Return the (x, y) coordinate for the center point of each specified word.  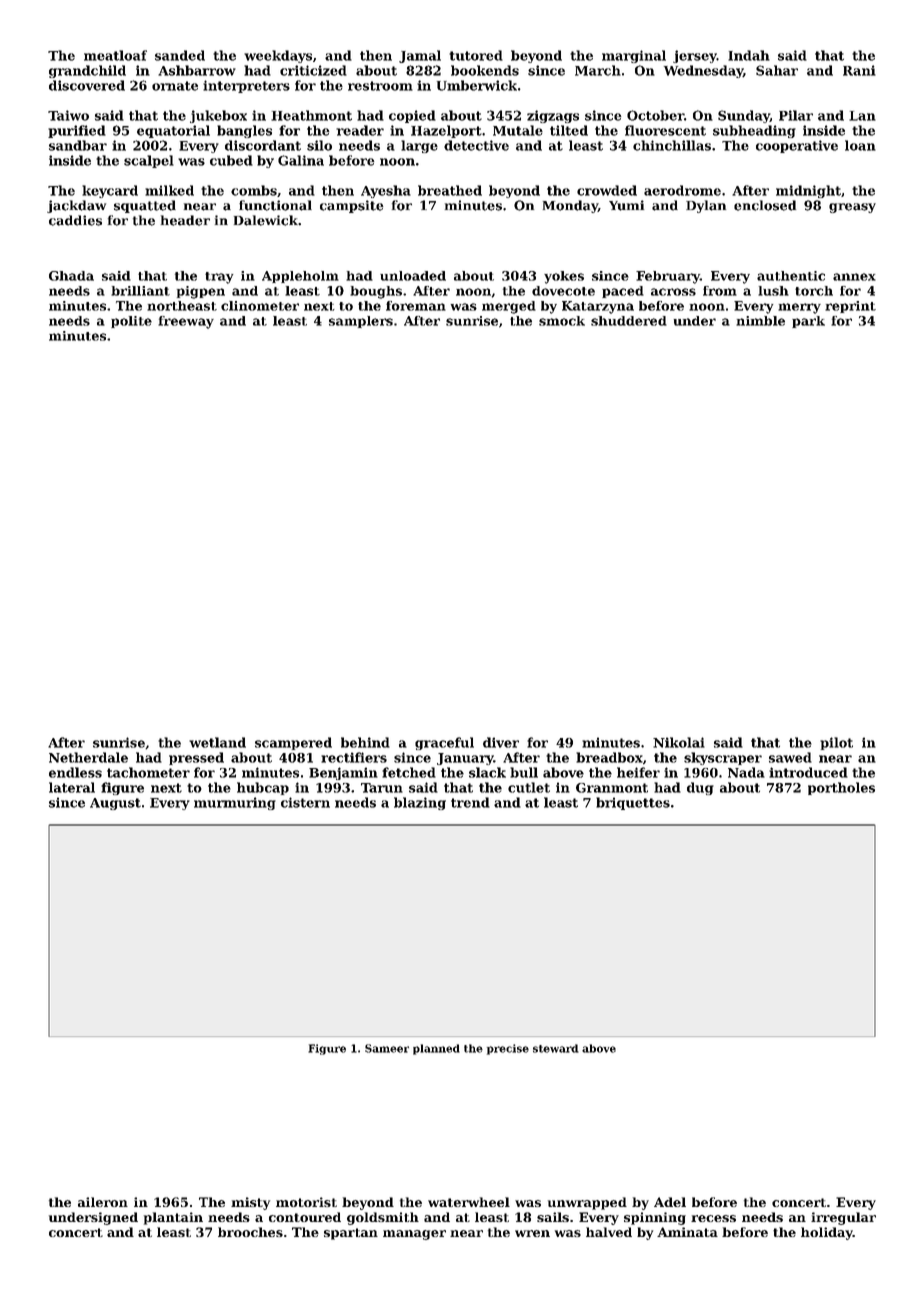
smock (562, 321)
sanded (180, 55)
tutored (476, 55)
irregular (843, 1218)
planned (436, 1049)
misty (250, 1203)
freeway (186, 322)
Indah (749, 55)
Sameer (387, 1048)
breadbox (609, 757)
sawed (790, 757)
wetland (217, 742)
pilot (836, 743)
